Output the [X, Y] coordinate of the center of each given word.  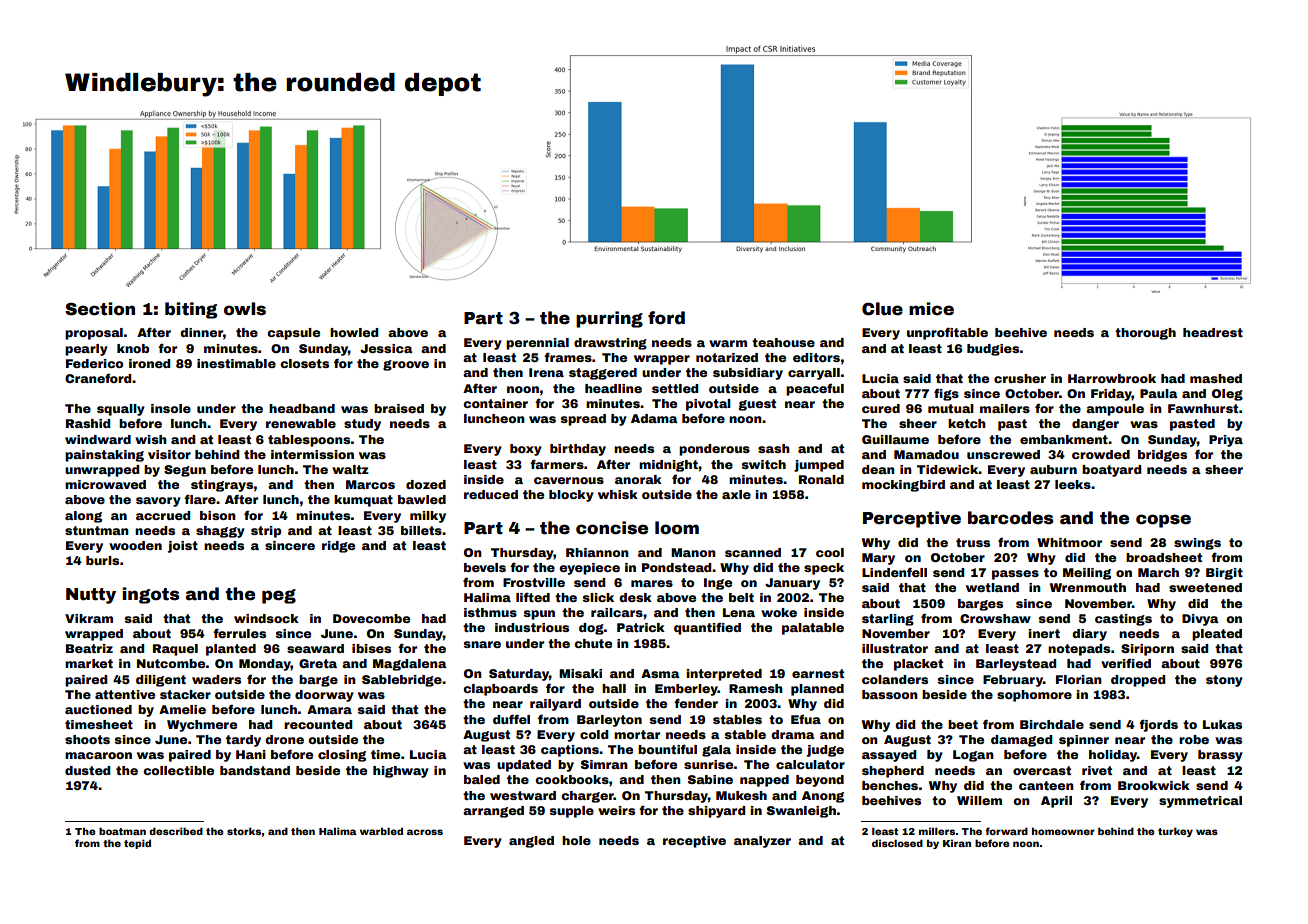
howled [354, 332]
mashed [1216, 378]
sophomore [1034, 696]
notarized [727, 357]
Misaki [580, 673]
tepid [137, 844]
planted [231, 650]
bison [218, 515]
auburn [1053, 469]
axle [736, 494]
